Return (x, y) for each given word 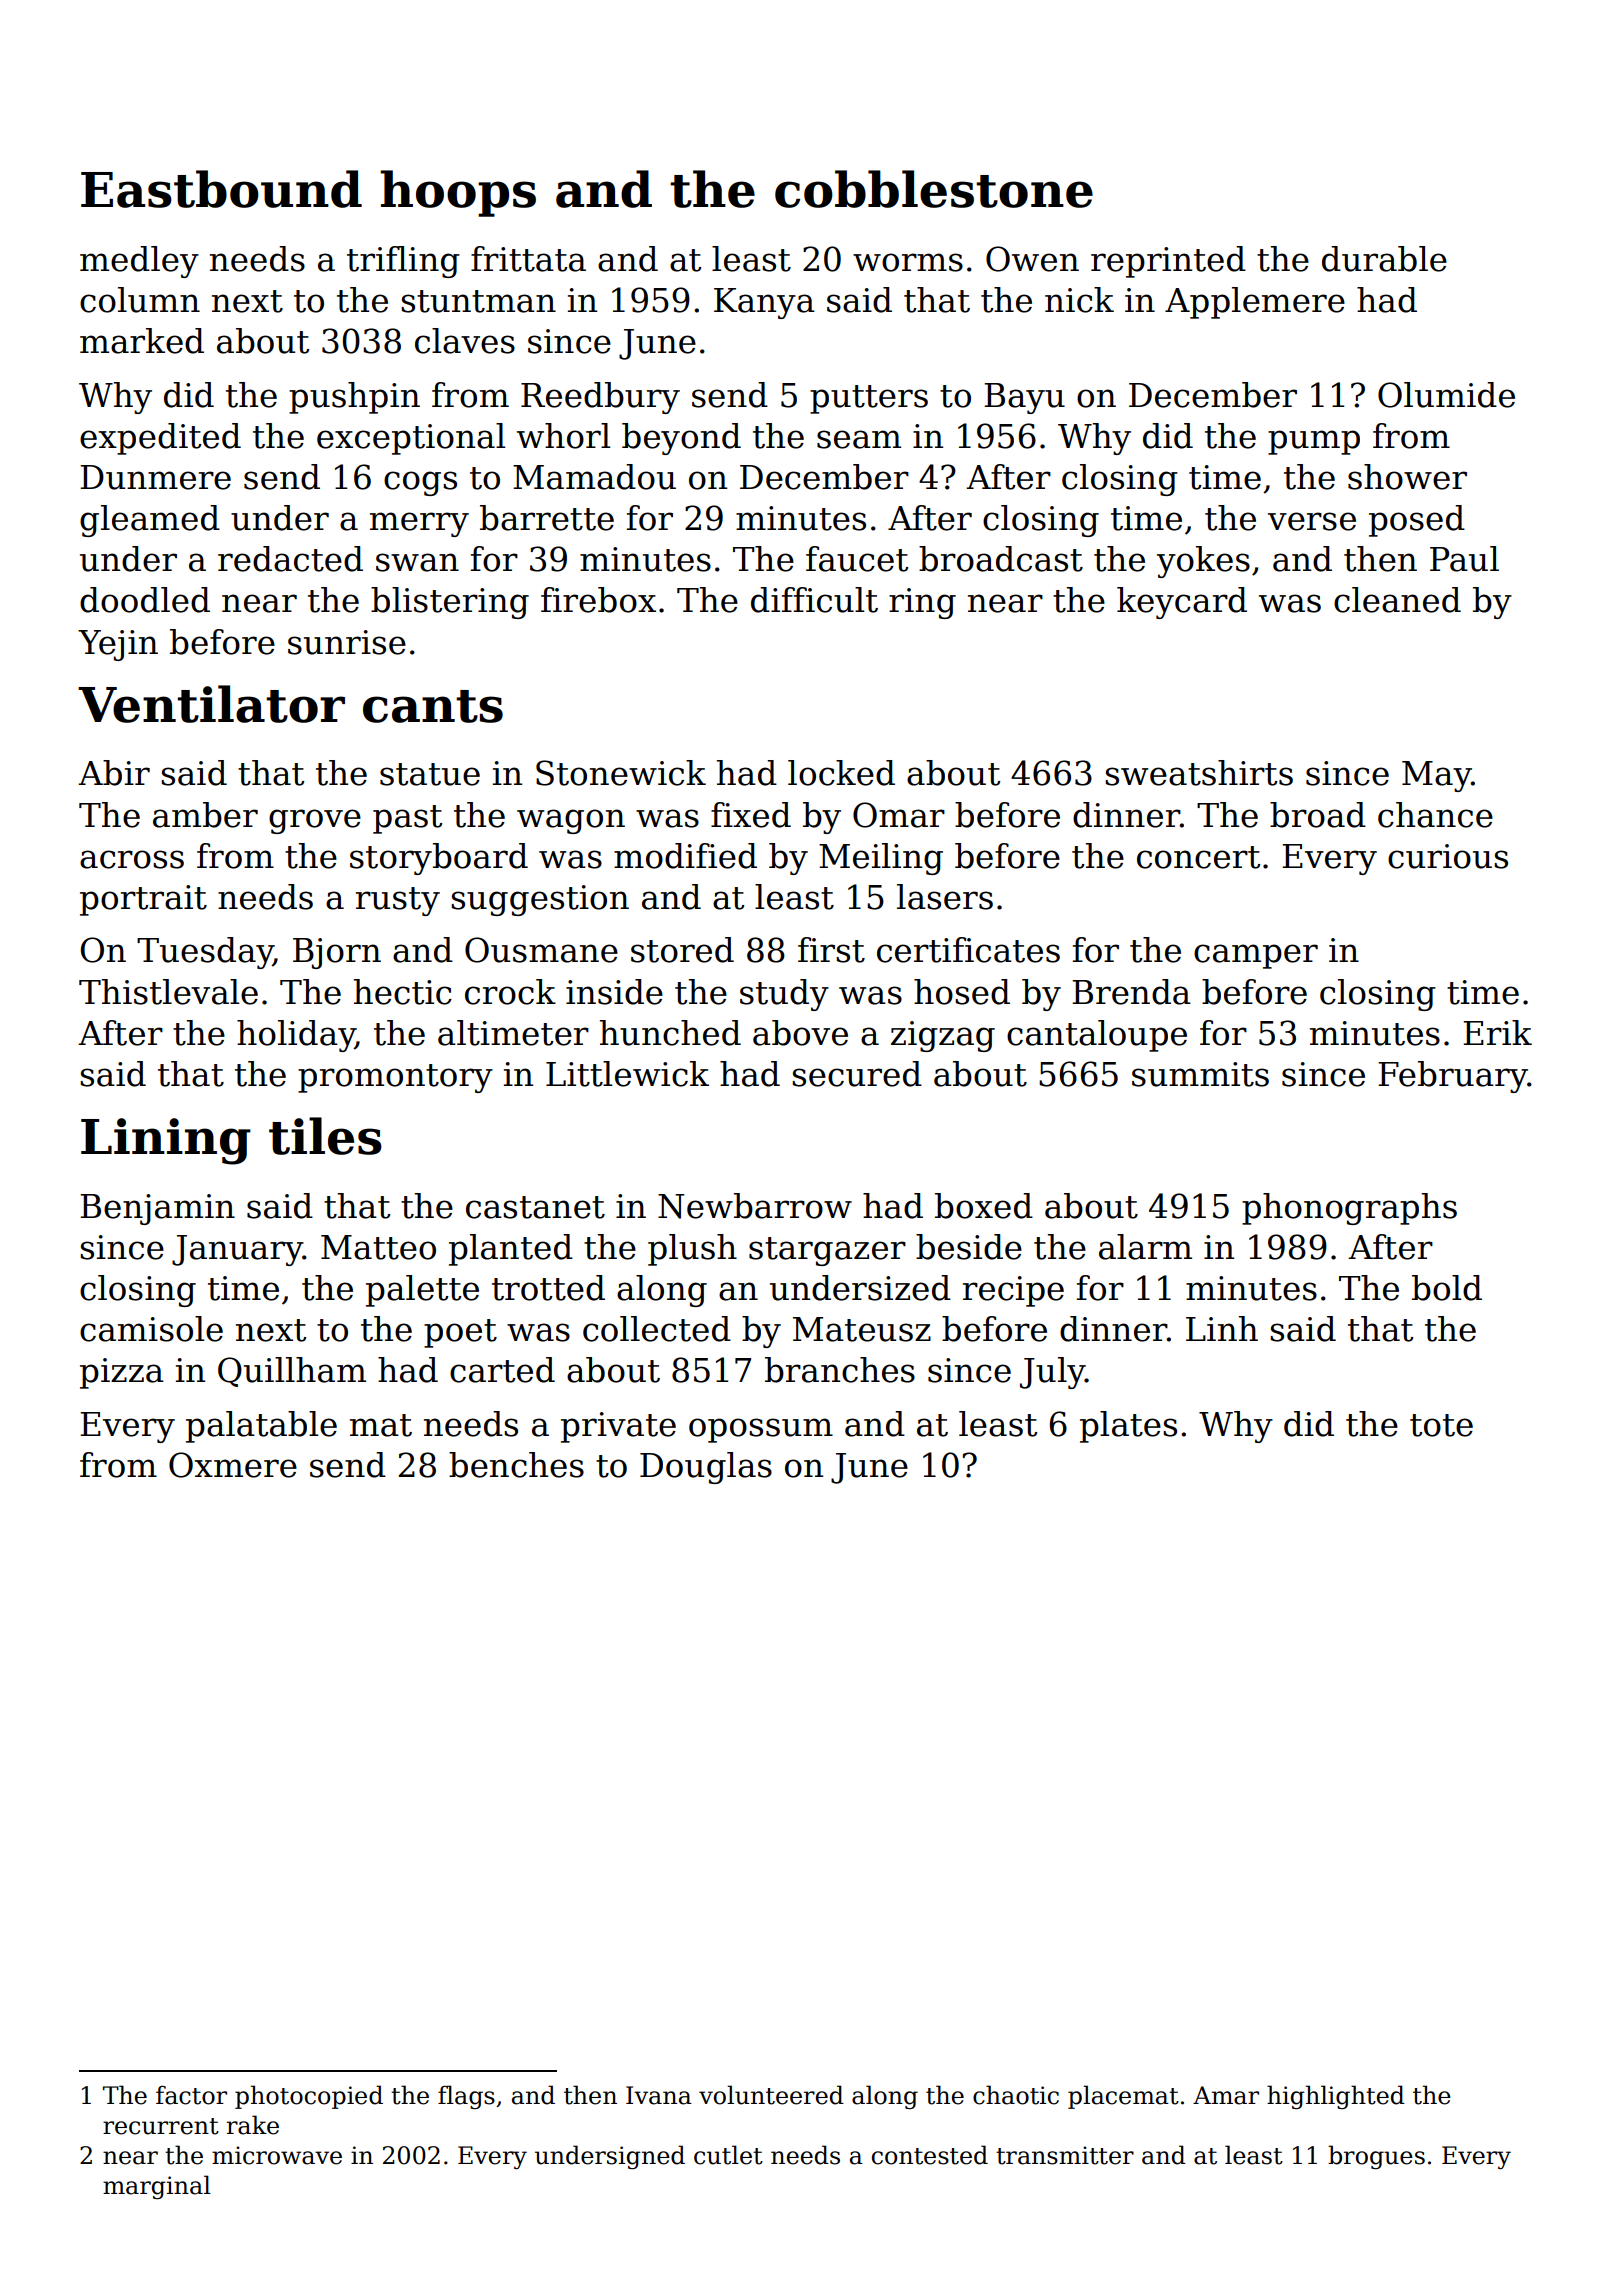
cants (433, 706)
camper (1256, 956)
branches (840, 1370)
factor (191, 2095)
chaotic (1016, 2095)
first (831, 950)
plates (1128, 1427)
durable (1384, 259)
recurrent (161, 2126)
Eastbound (221, 189)
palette (422, 1291)
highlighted (1336, 2097)
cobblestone (934, 189)
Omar (899, 815)
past (407, 819)
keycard (1182, 603)
